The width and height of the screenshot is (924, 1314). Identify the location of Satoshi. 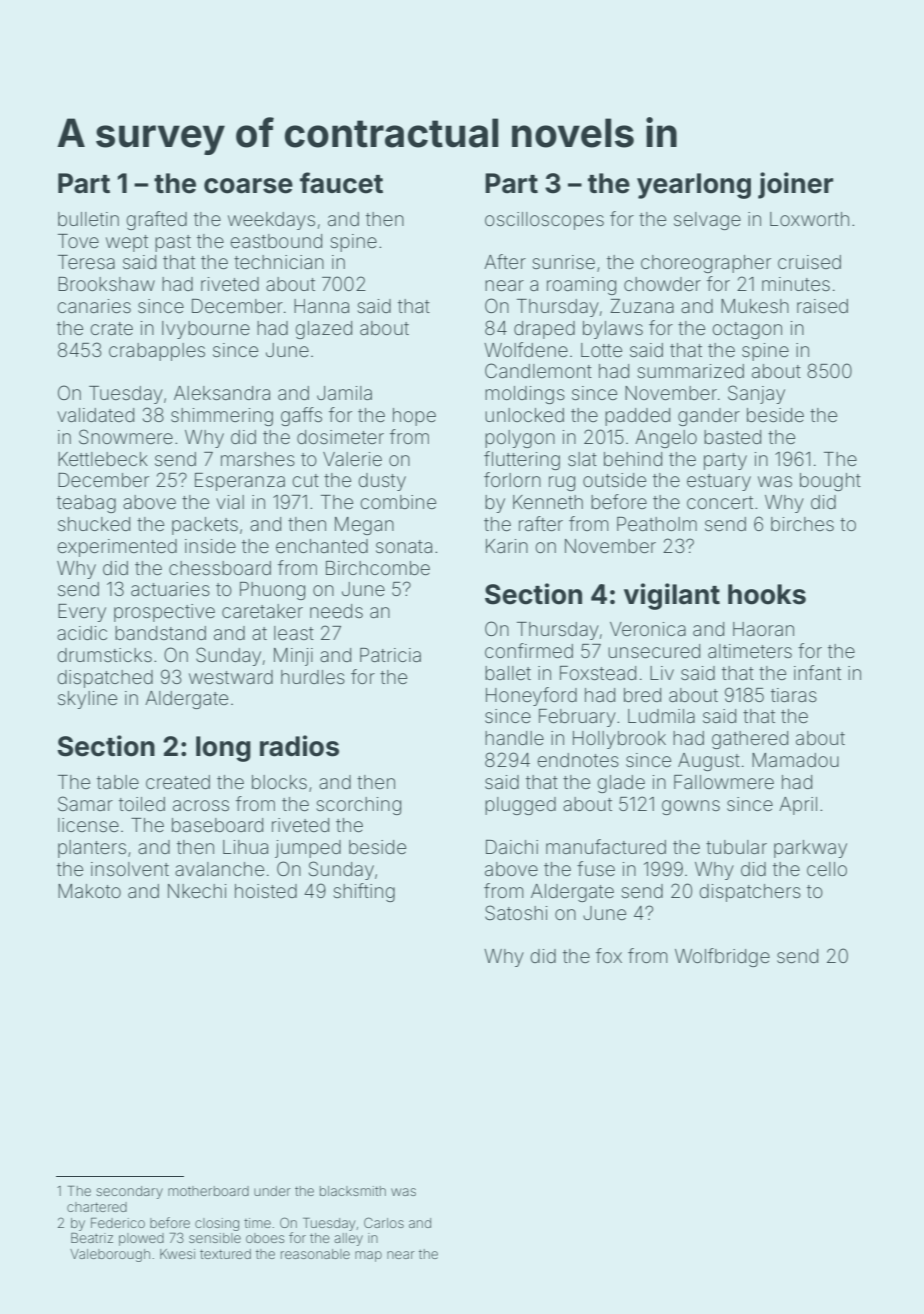
(516, 912).
